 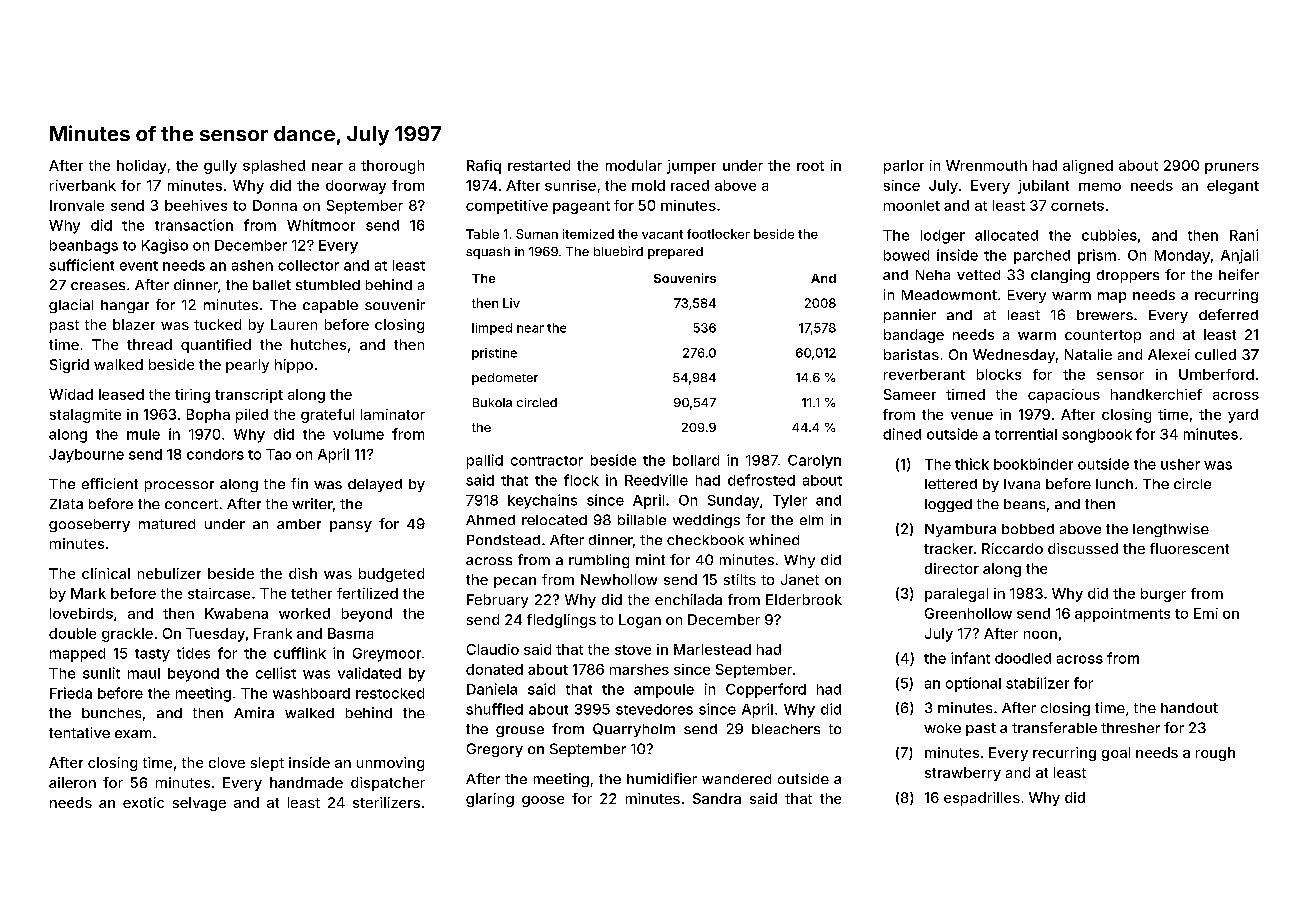 What do you see at coordinates (274, 167) in the screenshot?
I see `splashed` at bounding box center [274, 167].
